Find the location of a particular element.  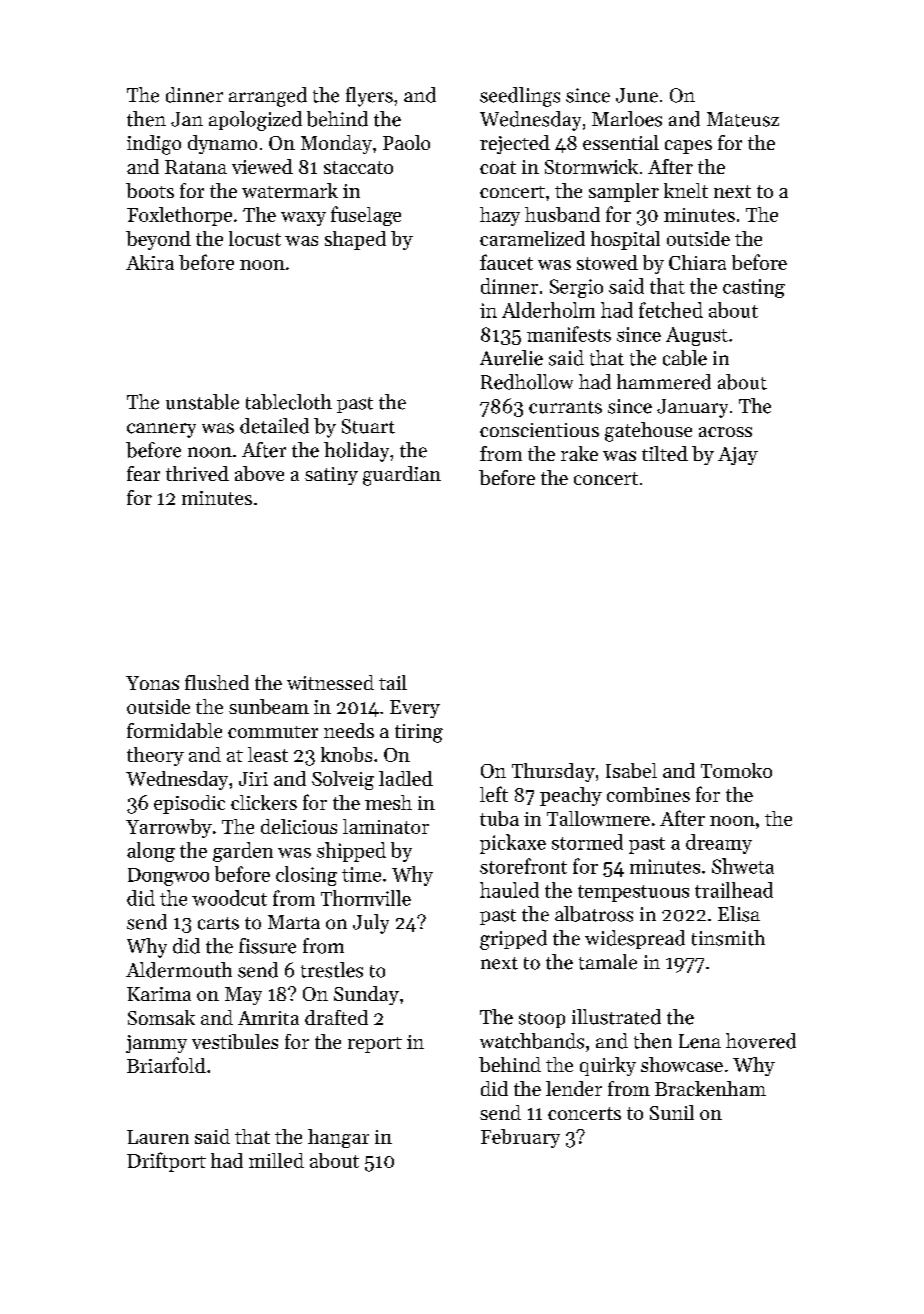

Chiara is located at coordinates (697, 262).
